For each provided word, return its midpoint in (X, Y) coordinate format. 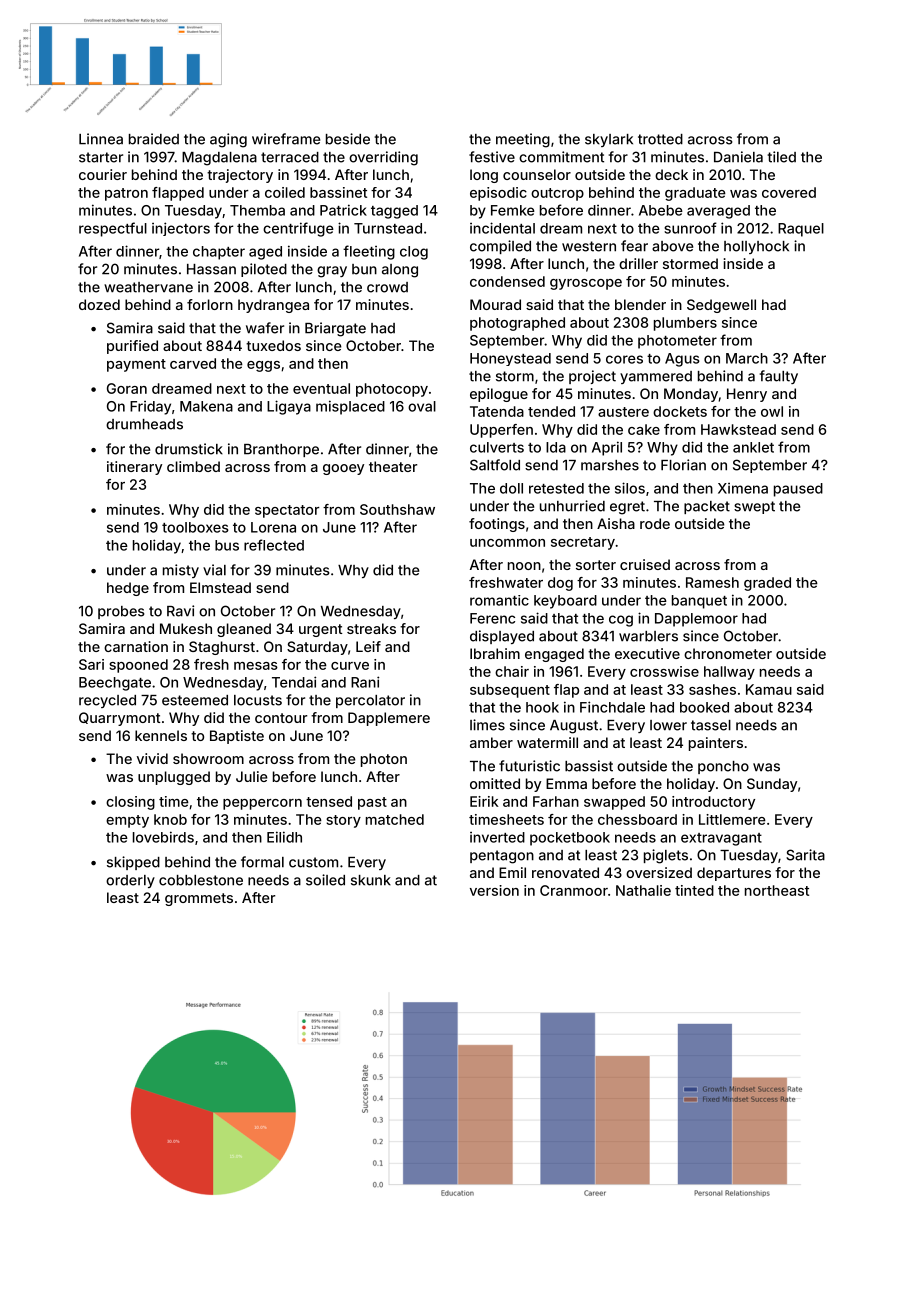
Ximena (743, 488)
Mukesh (186, 628)
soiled (325, 880)
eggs (263, 366)
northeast (777, 890)
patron (126, 194)
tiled (782, 157)
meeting (523, 140)
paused (798, 490)
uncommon (507, 543)
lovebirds (163, 837)
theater (393, 466)
